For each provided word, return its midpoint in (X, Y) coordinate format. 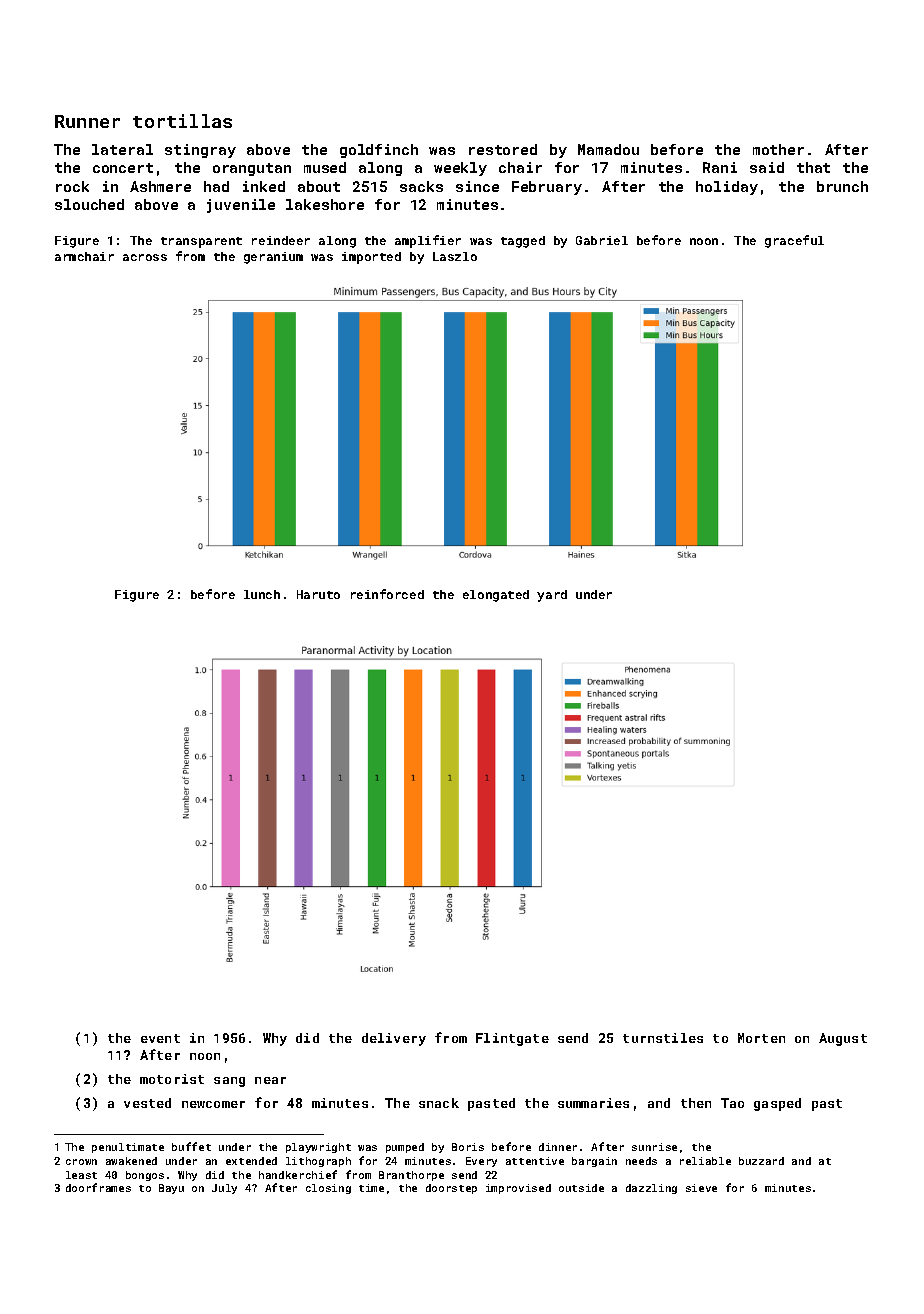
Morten (761, 1038)
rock (72, 186)
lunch (262, 594)
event (160, 1038)
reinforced (387, 594)
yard (552, 596)
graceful (794, 241)
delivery (394, 1039)
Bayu (171, 1189)
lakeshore (325, 204)
